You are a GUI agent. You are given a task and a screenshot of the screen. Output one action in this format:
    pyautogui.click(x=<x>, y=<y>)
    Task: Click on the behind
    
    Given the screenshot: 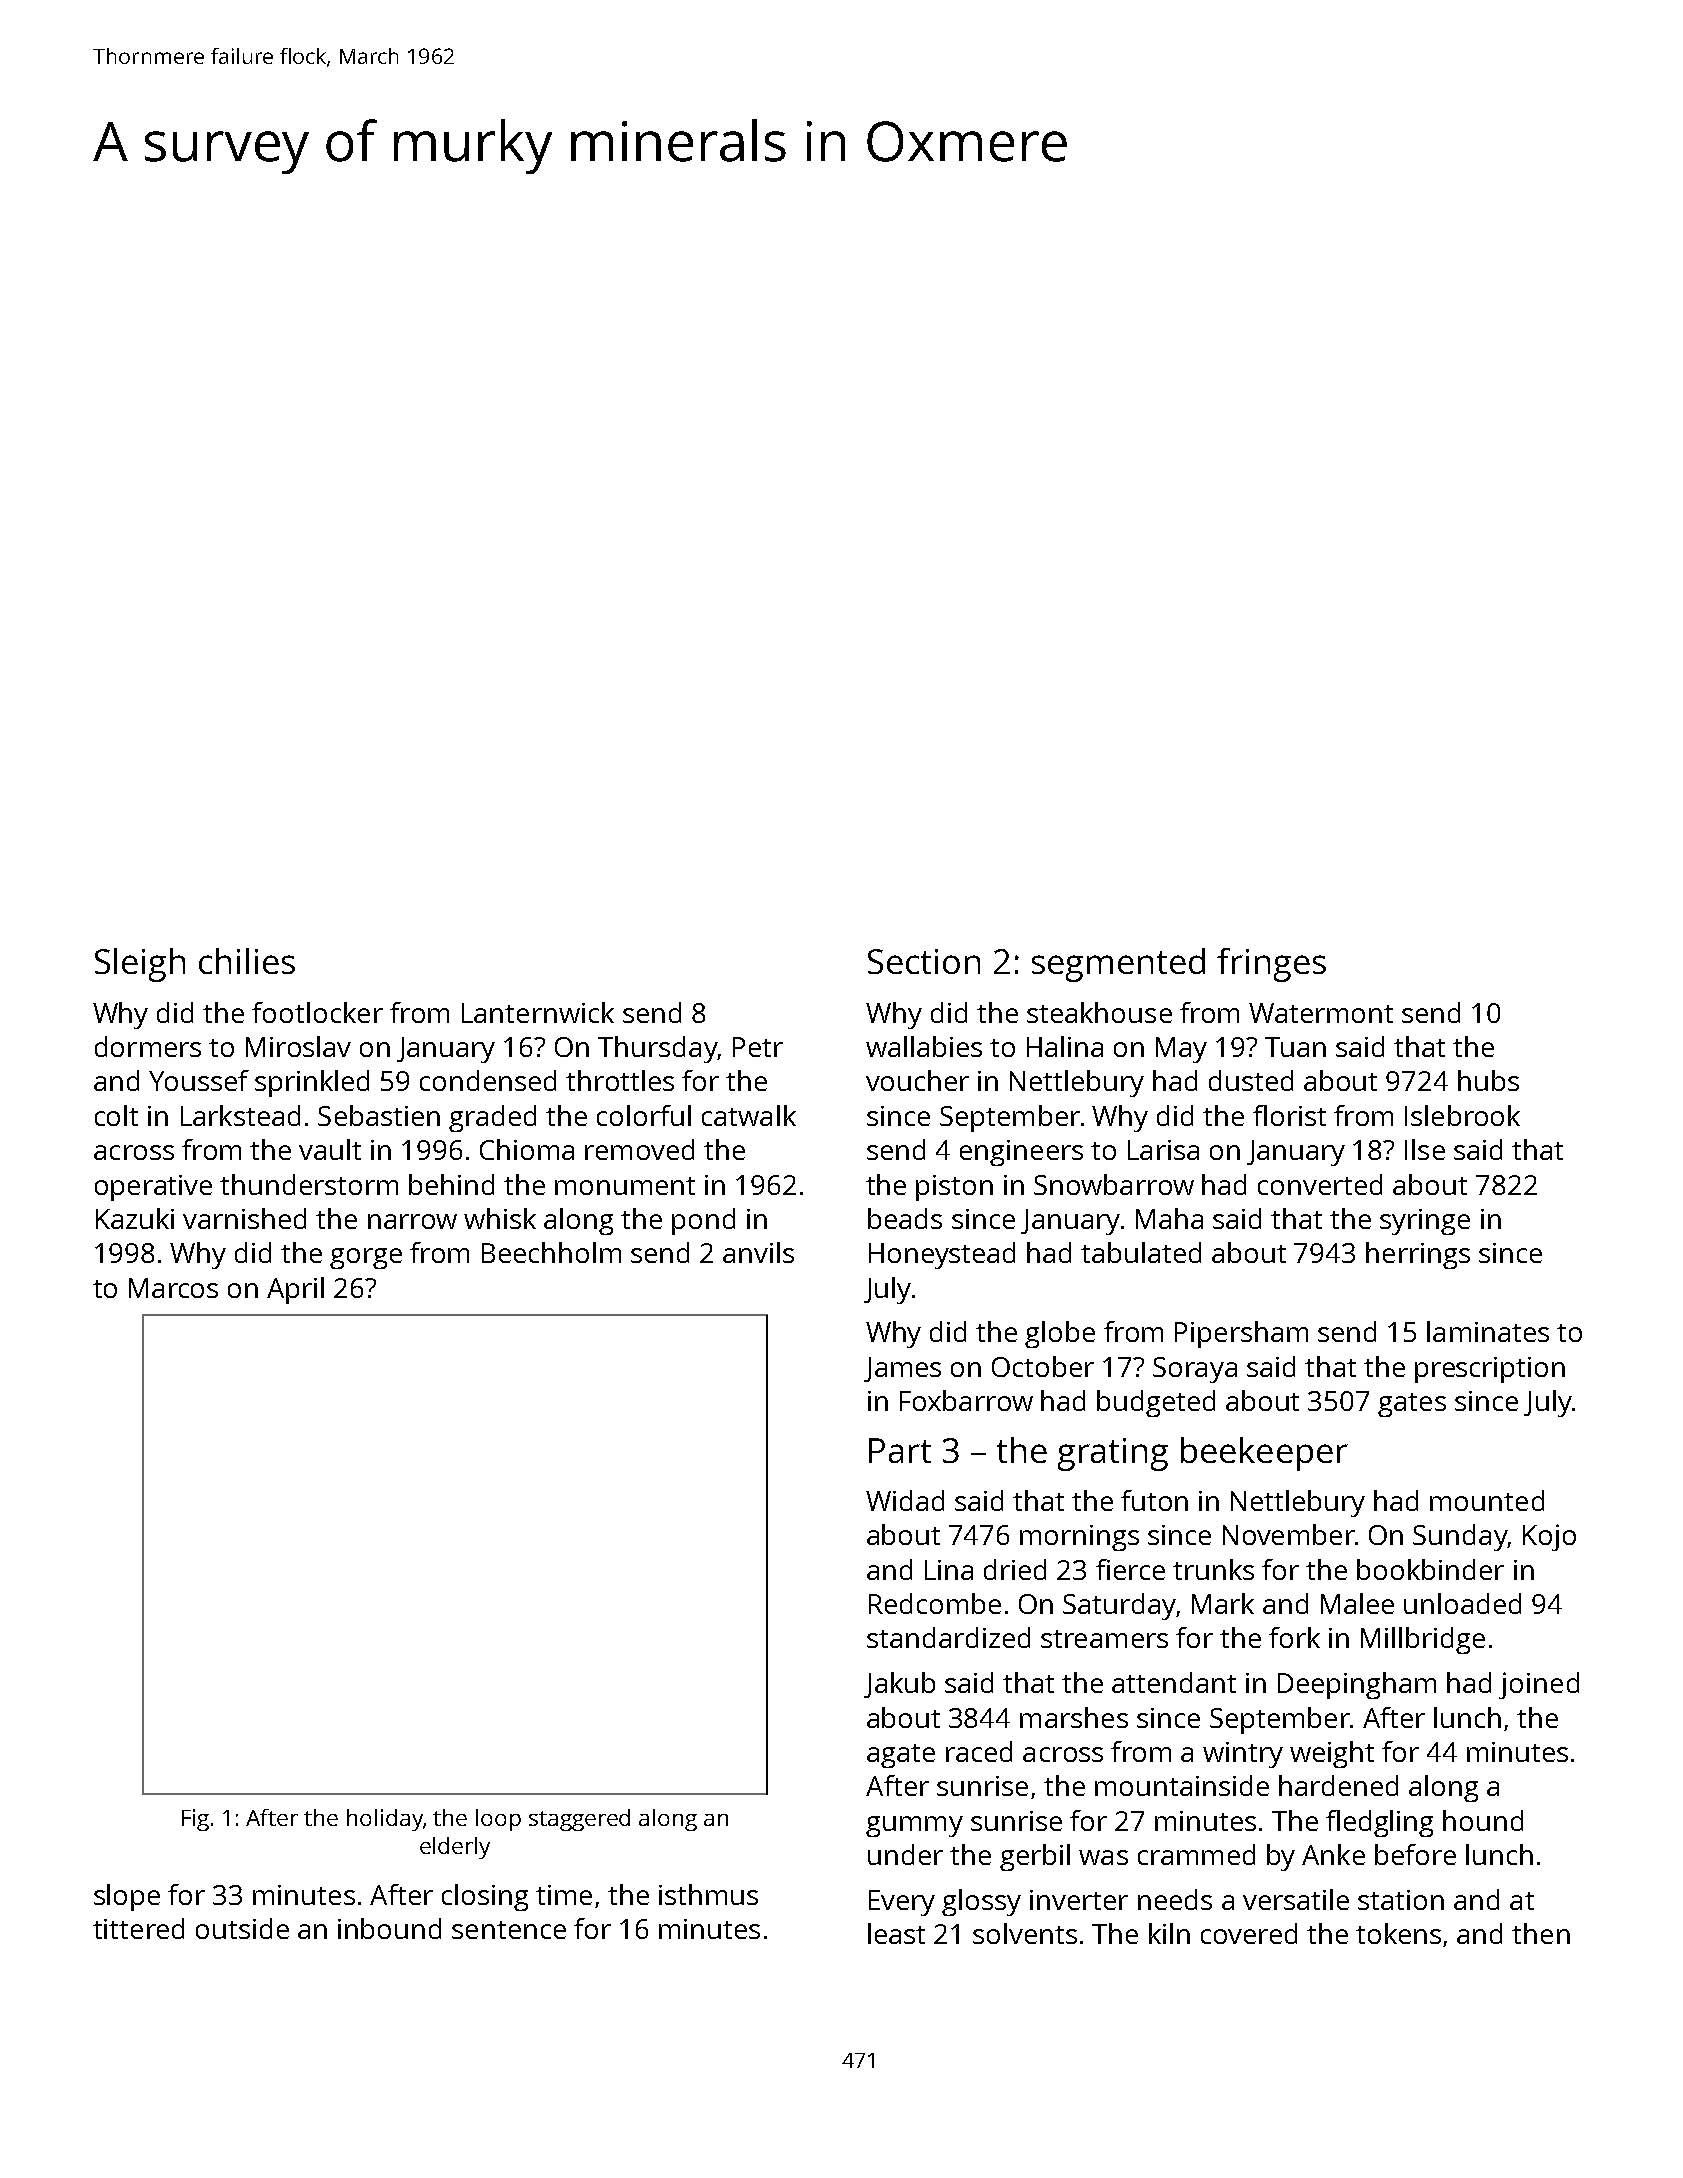 What is the action you would take?
    pyautogui.click(x=451, y=1184)
